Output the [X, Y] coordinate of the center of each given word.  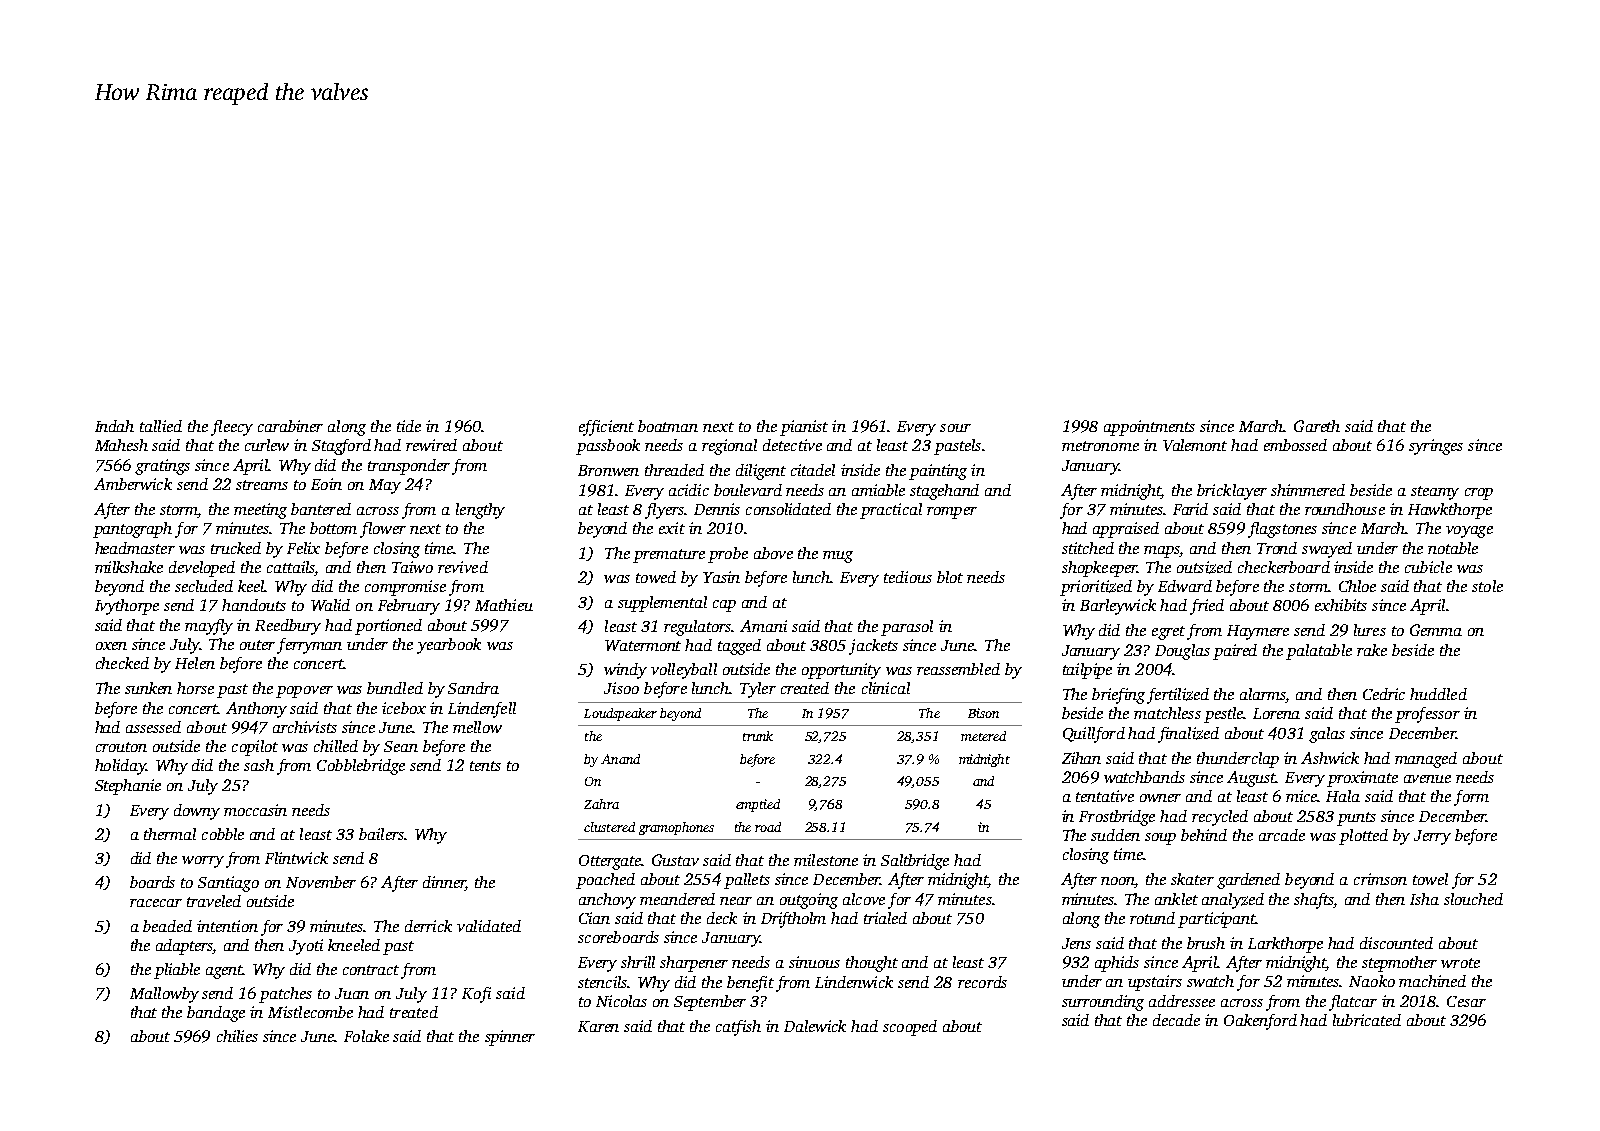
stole [1487, 586]
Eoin [326, 484]
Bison [983, 713]
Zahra [601, 804]
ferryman [309, 646]
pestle [1224, 715]
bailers [381, 834]
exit [672, 528]
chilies [237, 1036]
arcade [1282, 835]
